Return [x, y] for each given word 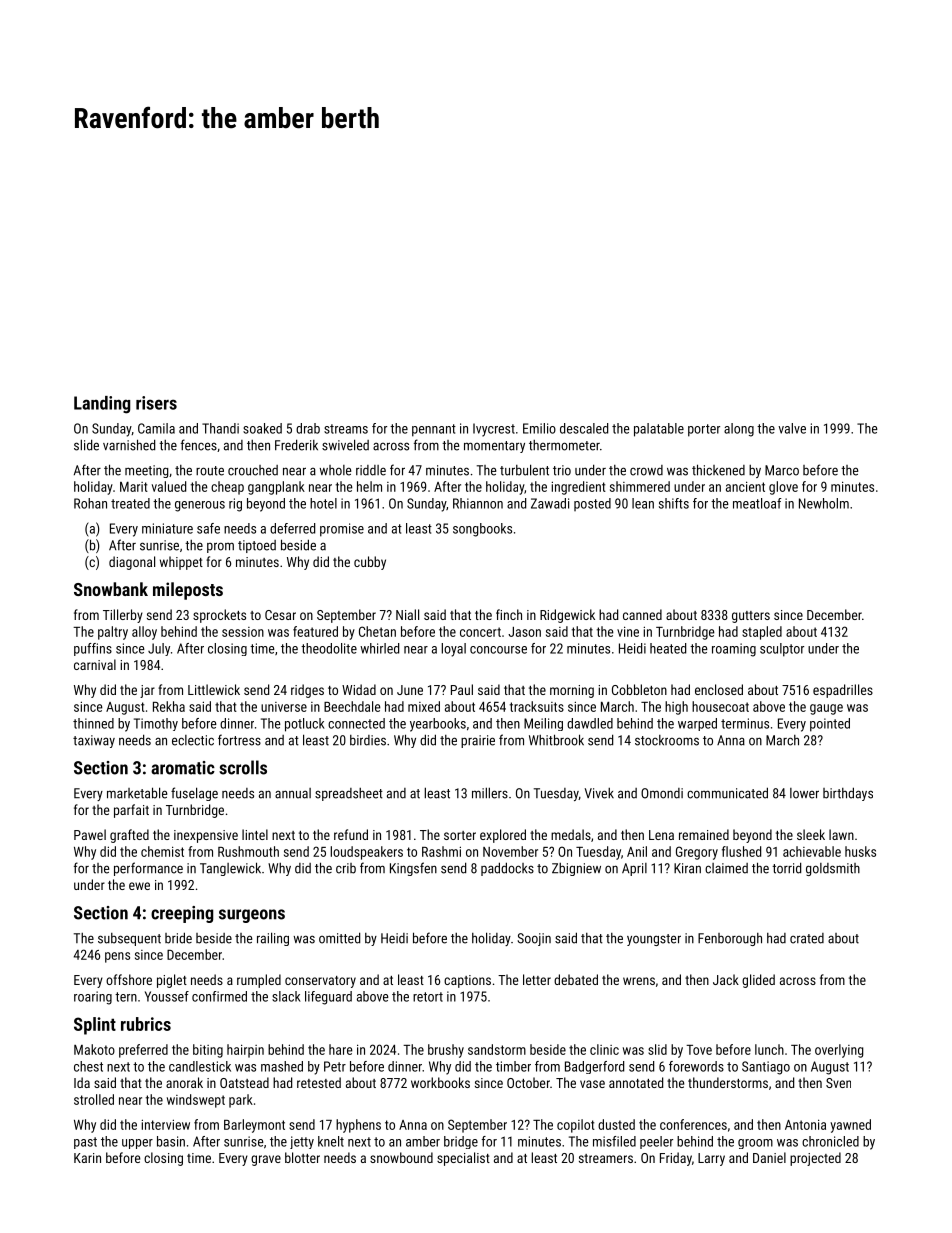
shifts [674, 503]
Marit [134, 487]
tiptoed [257, 546]
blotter [302, 1157]
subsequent [129, 939]
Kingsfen [413, 869]
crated [807, 938]
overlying [839, 1051]
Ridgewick [567, 616]
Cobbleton [639, 689]
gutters [751, 617]
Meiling [543, 724]
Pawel [90, 834]
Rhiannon [478, 503]
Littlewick [214, 689]
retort [428, 997]
